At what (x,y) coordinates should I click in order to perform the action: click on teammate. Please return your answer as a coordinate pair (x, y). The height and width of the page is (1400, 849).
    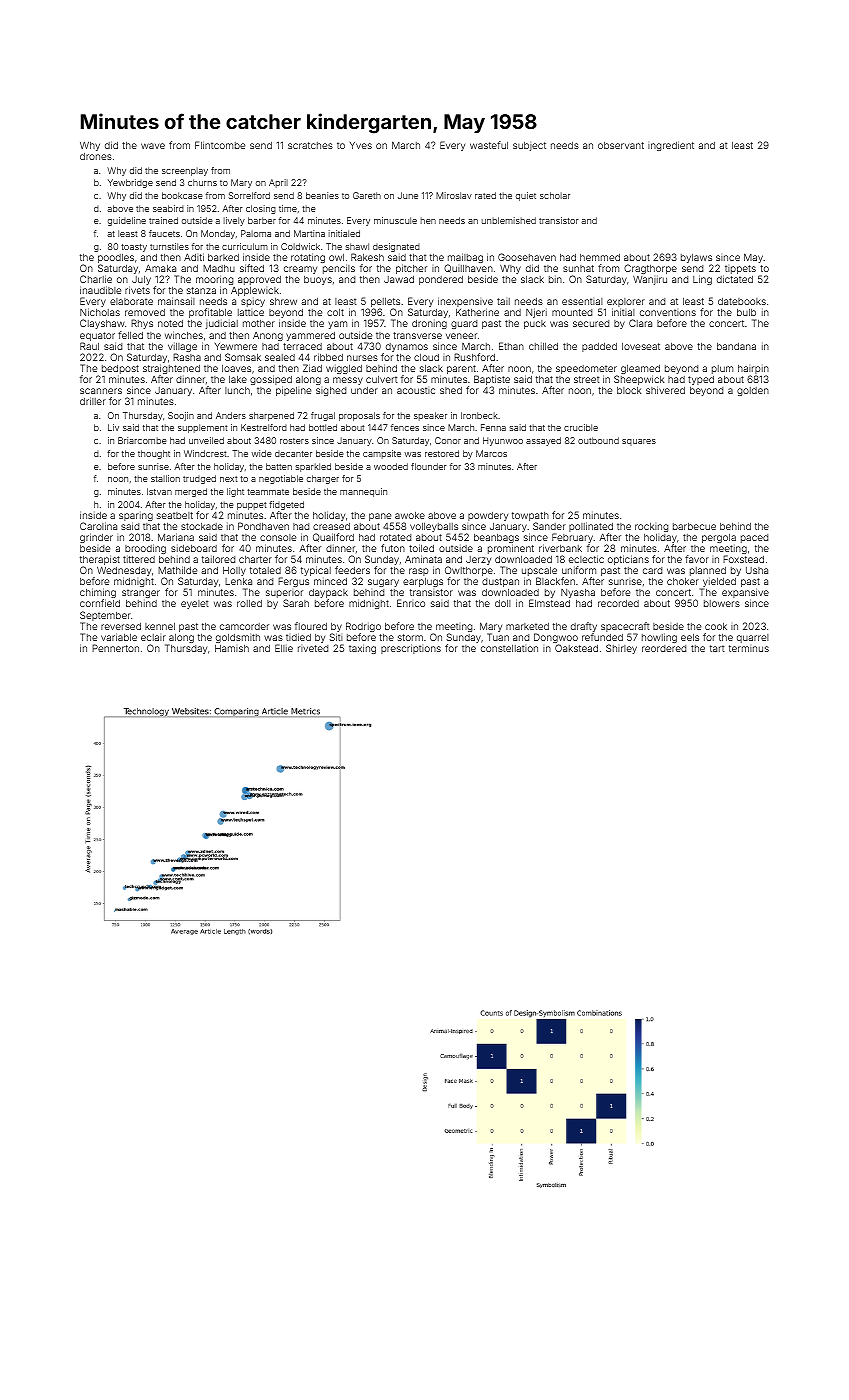
    Looking at the image, I should click on (268, 492).
